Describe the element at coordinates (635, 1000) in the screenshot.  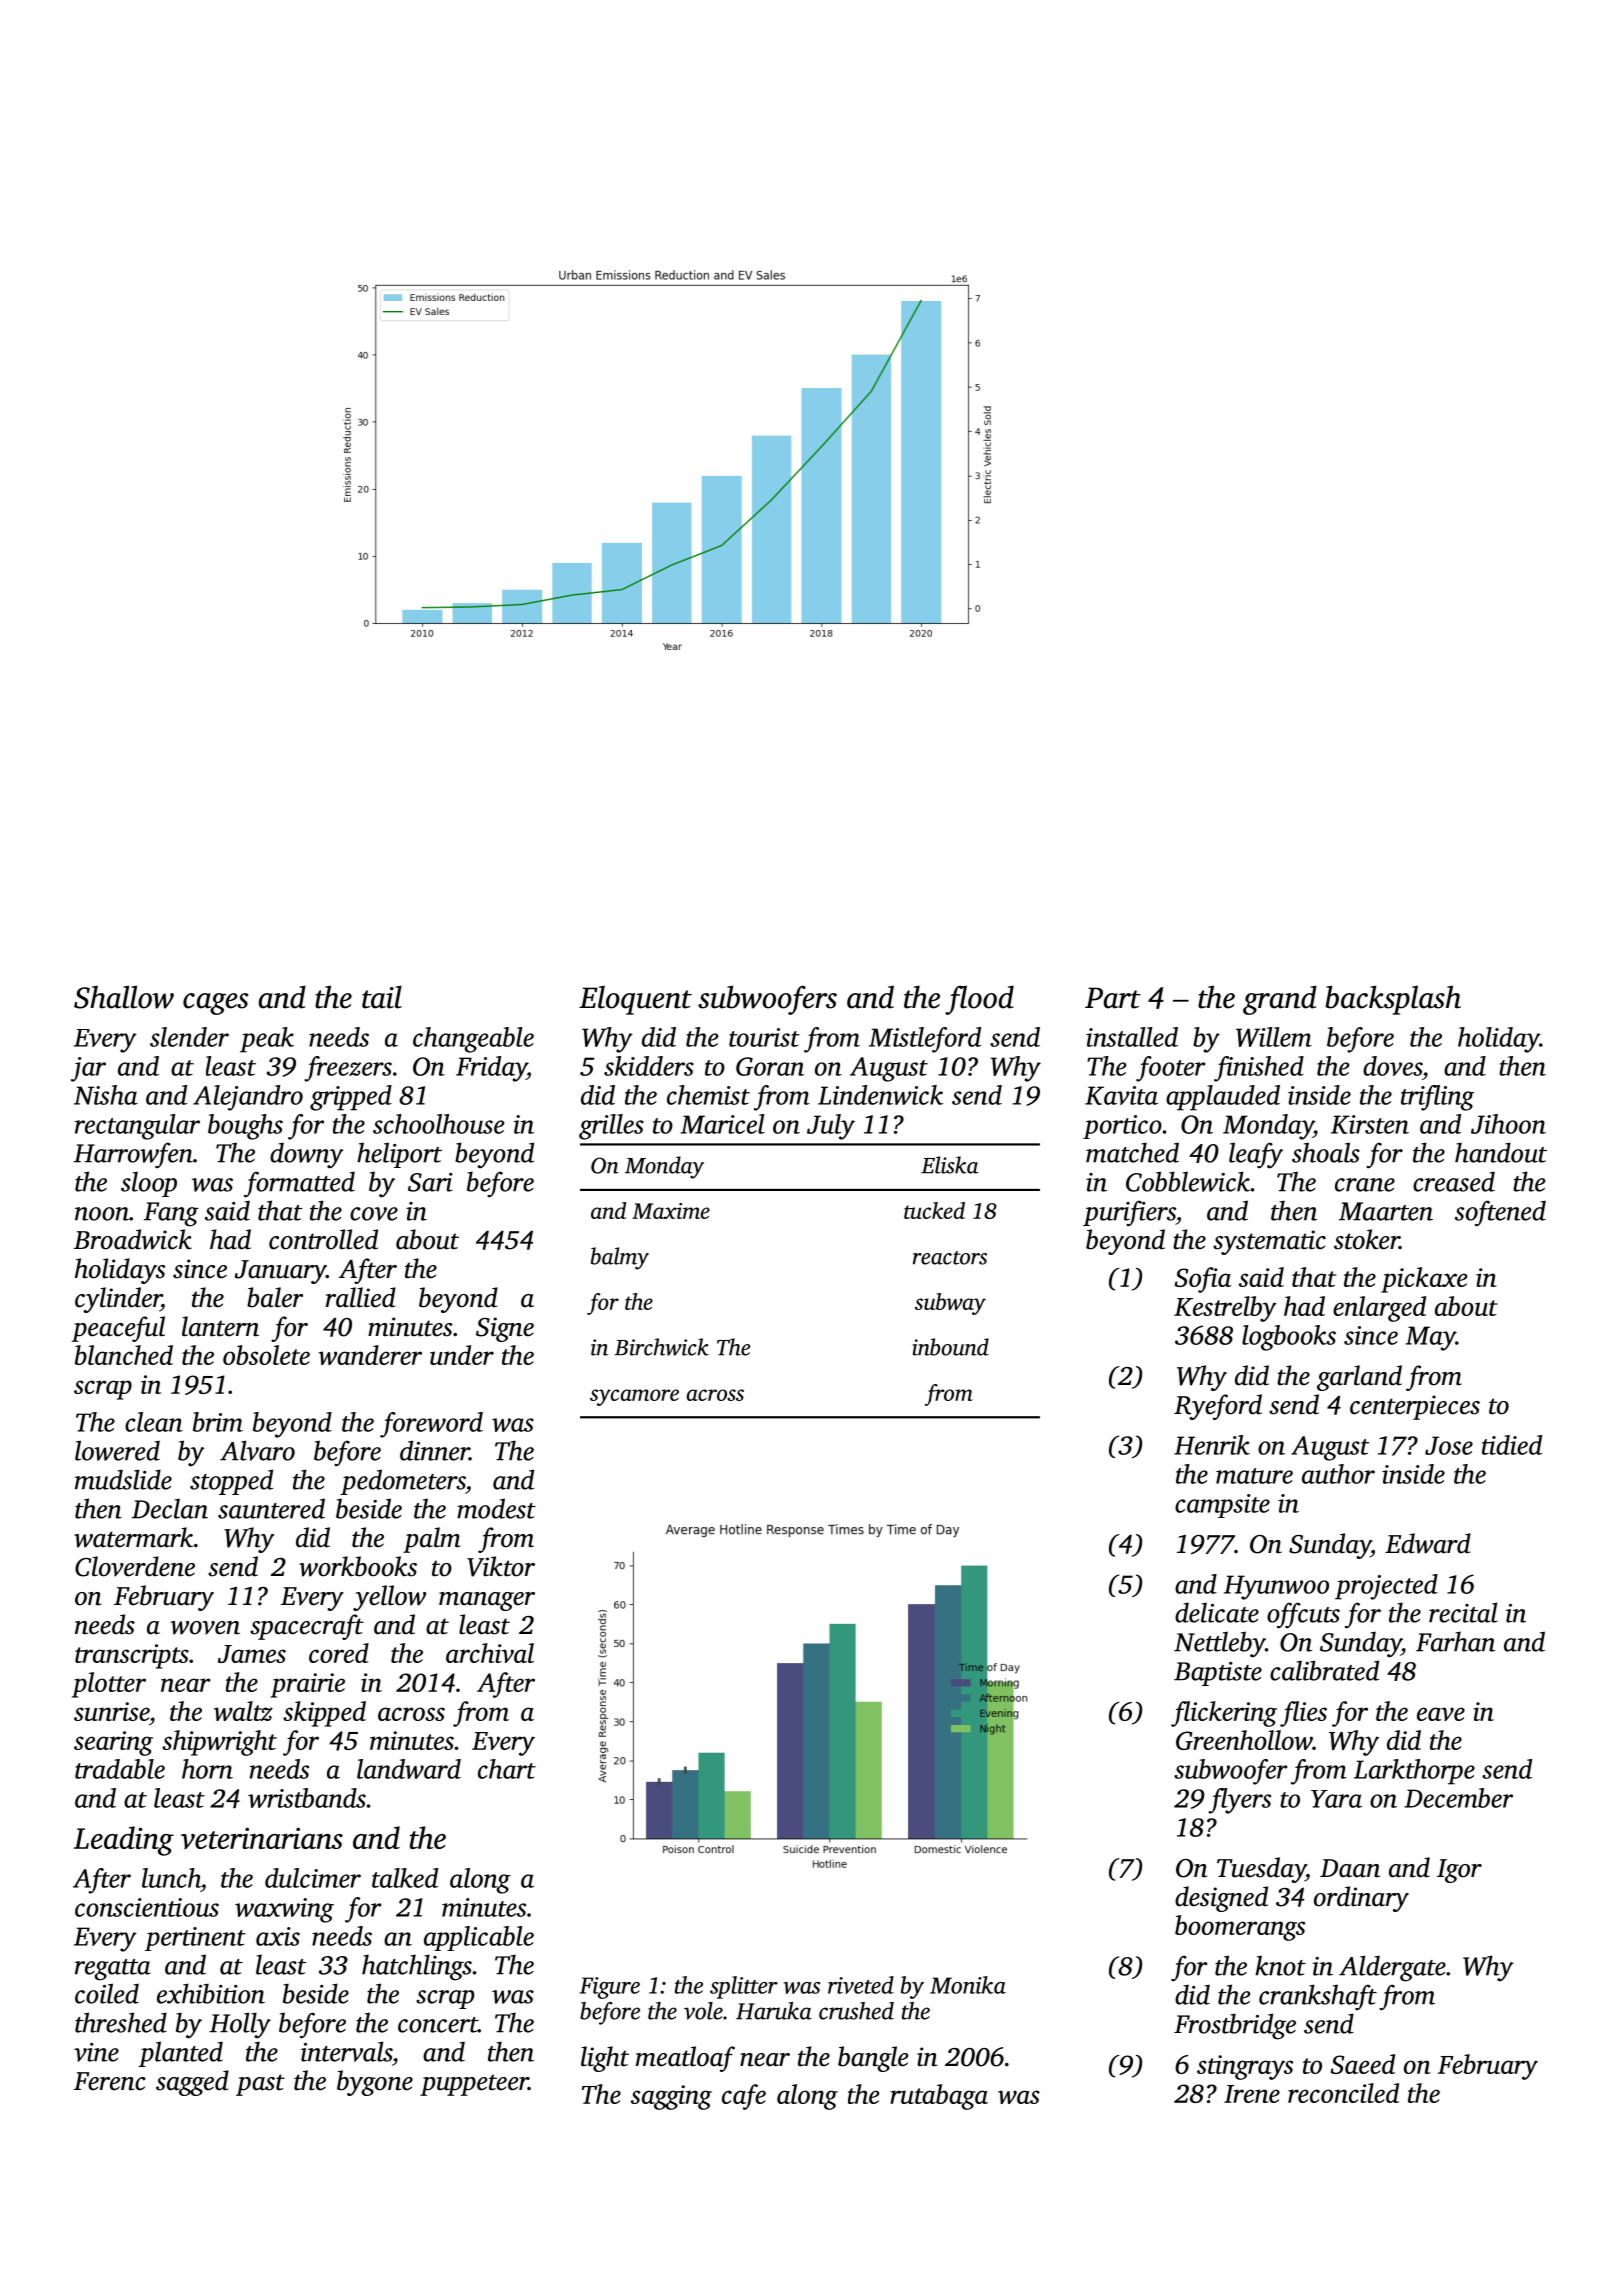
I see `Eloquent` at that location.
